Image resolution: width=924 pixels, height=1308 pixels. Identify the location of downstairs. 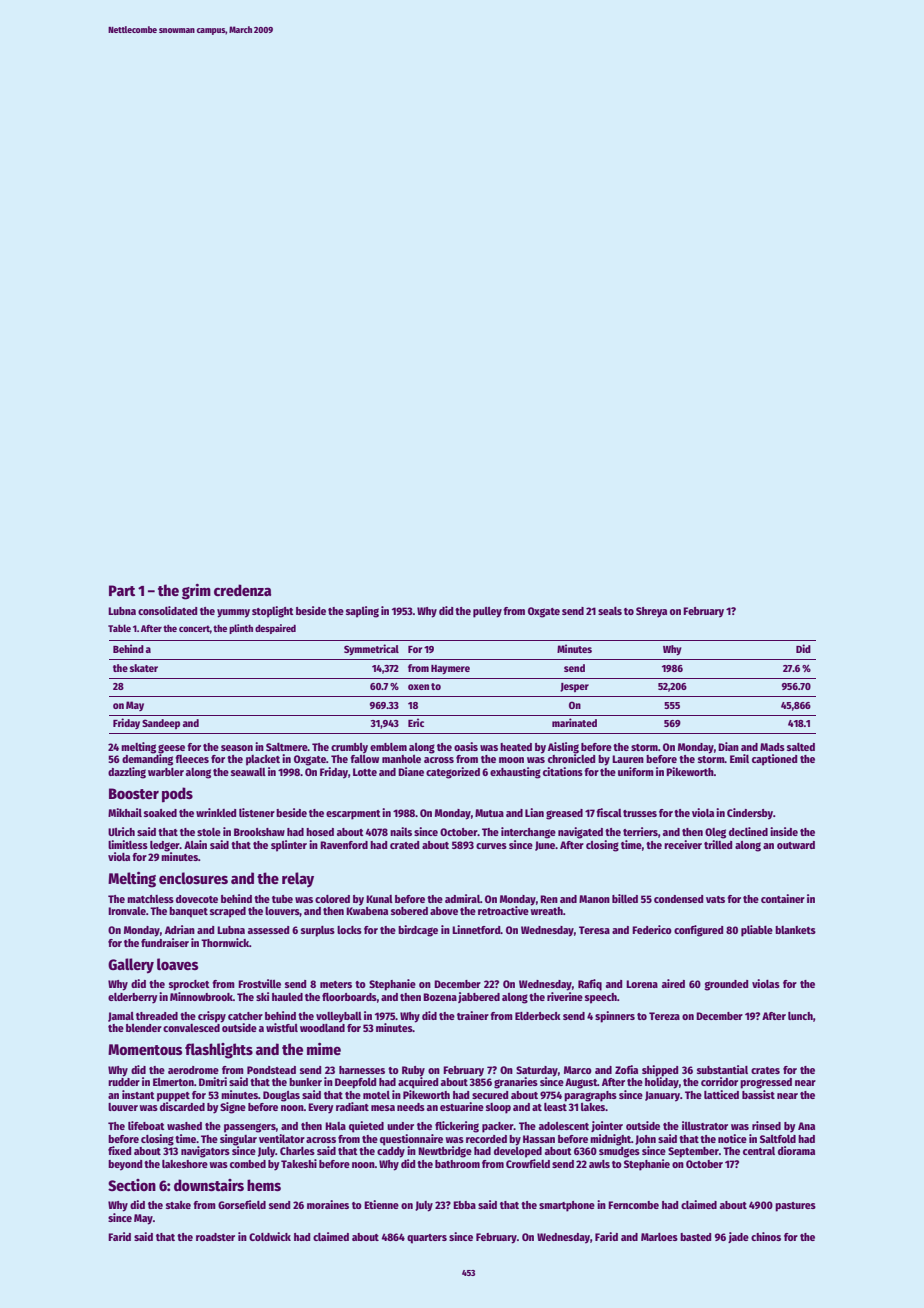
(209, 1185).
